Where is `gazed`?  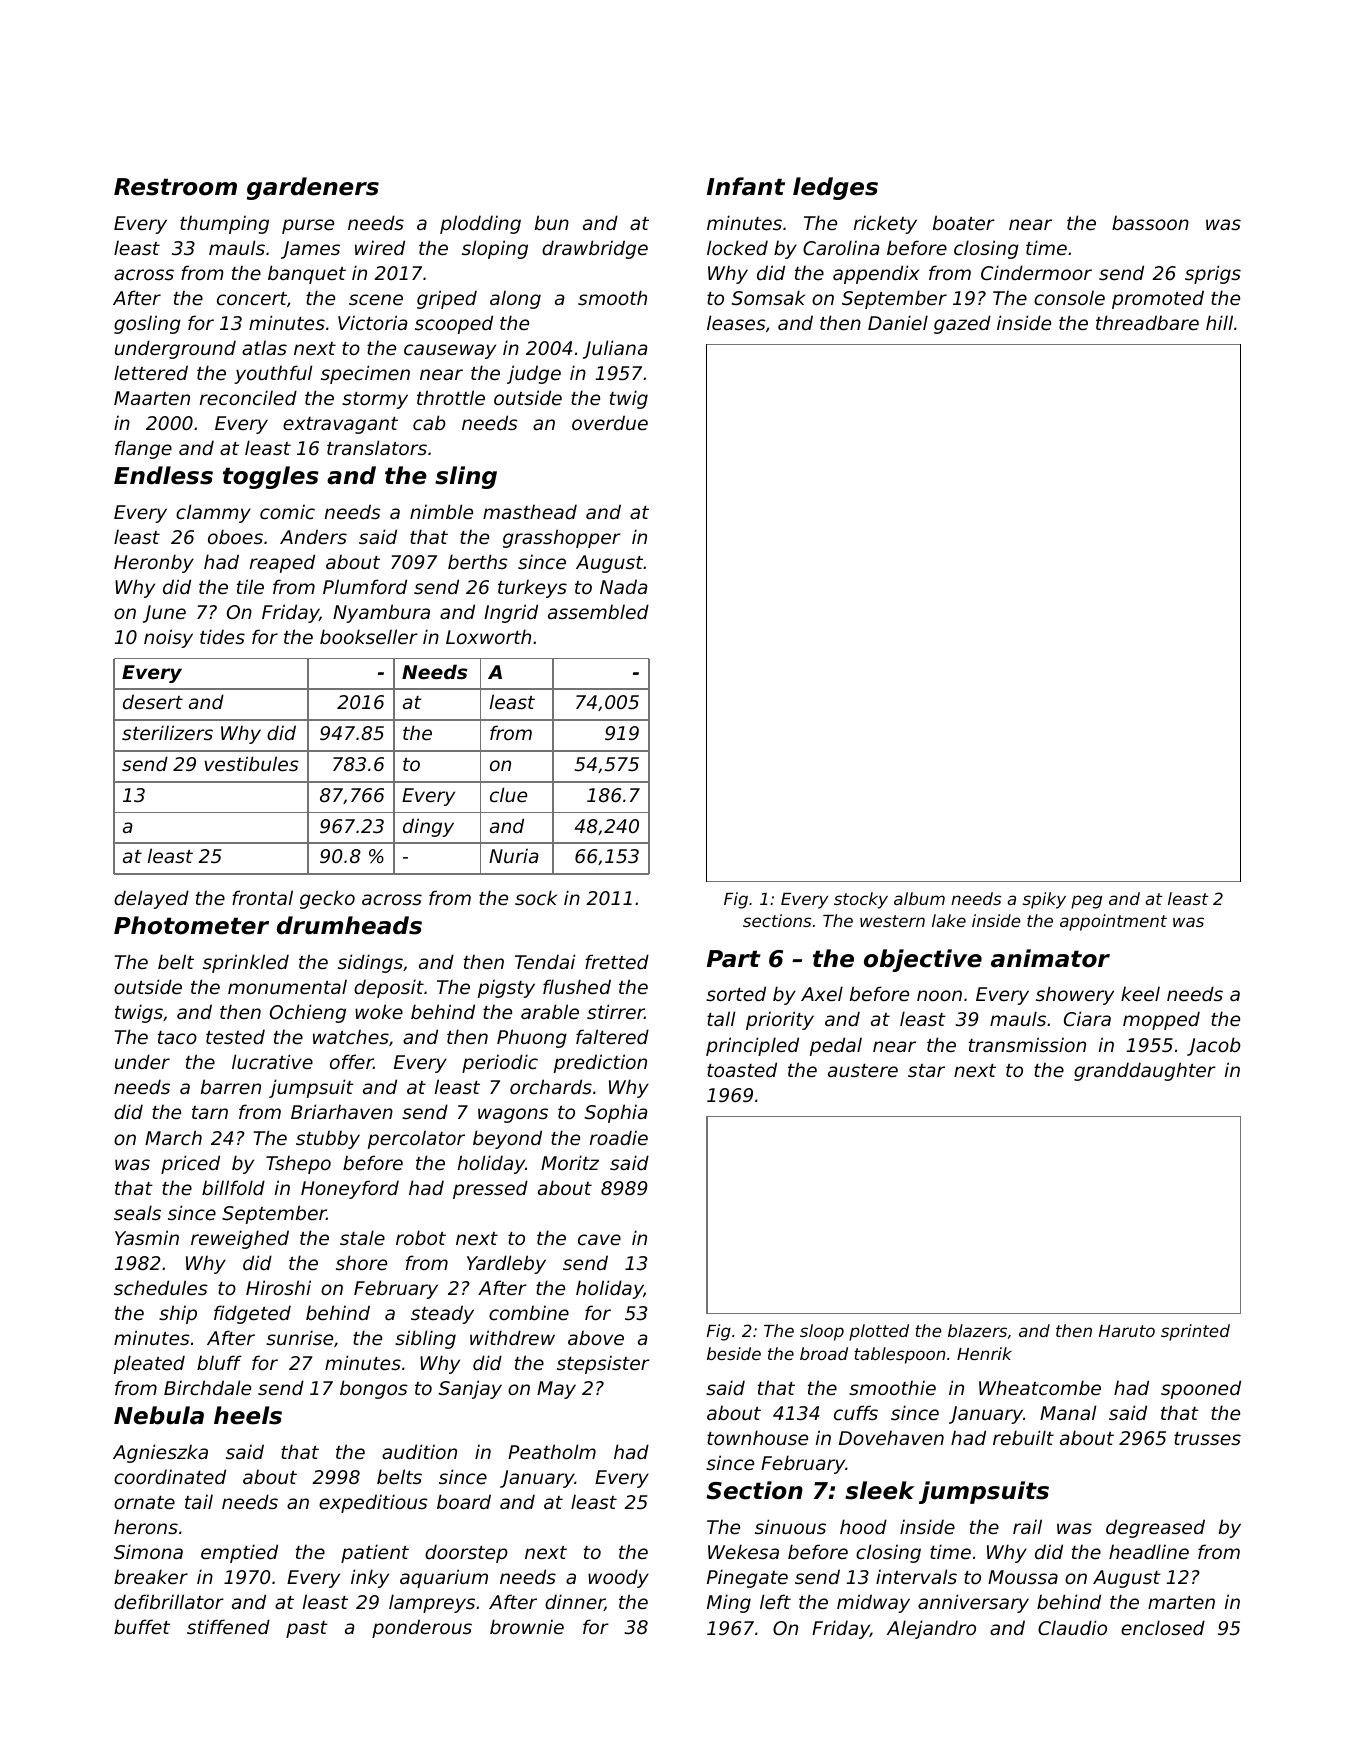
gazed is located at coordinates (962, 324).
